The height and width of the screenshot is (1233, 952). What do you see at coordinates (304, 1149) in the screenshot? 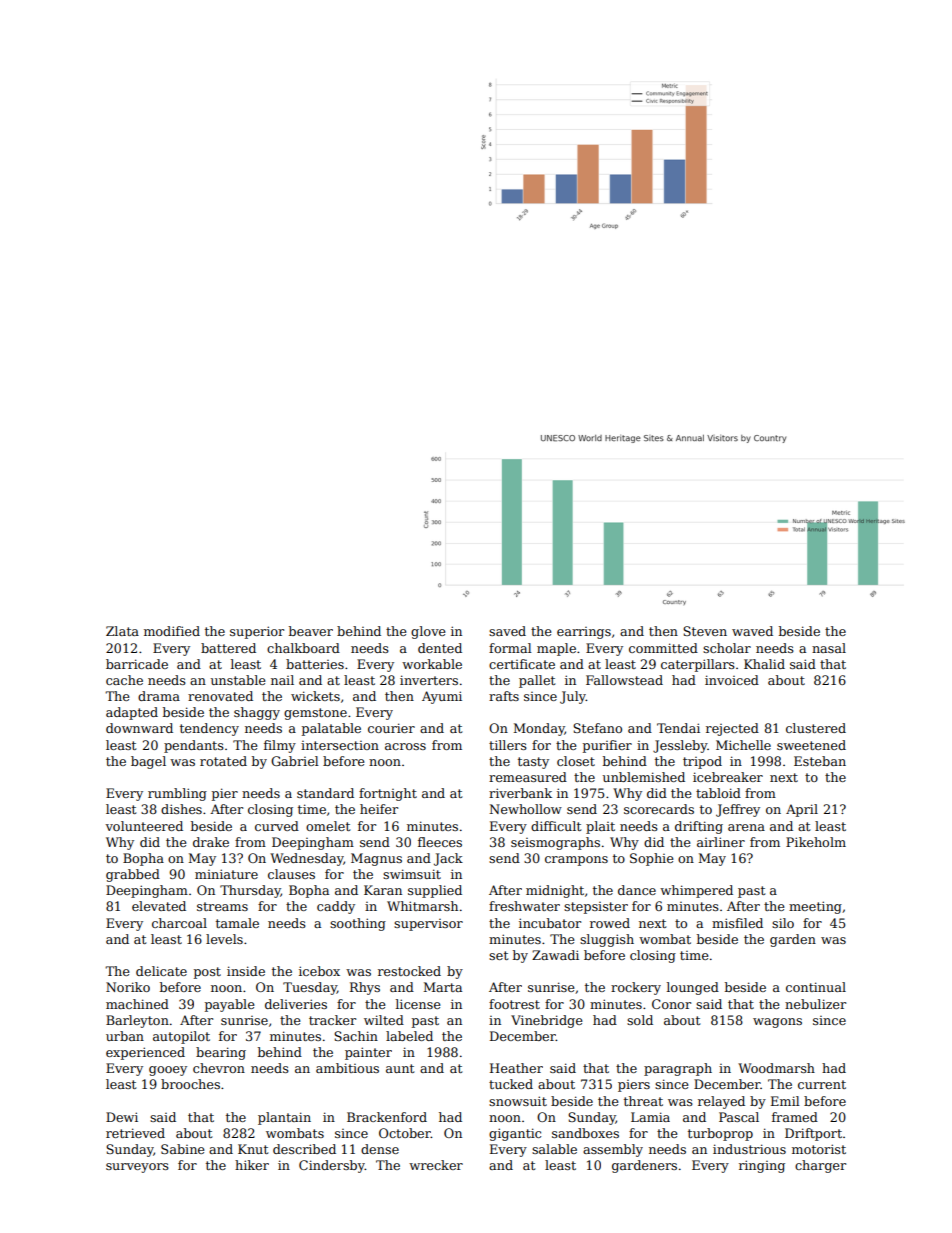
I see `described` at bounding box center [304, 1149].
